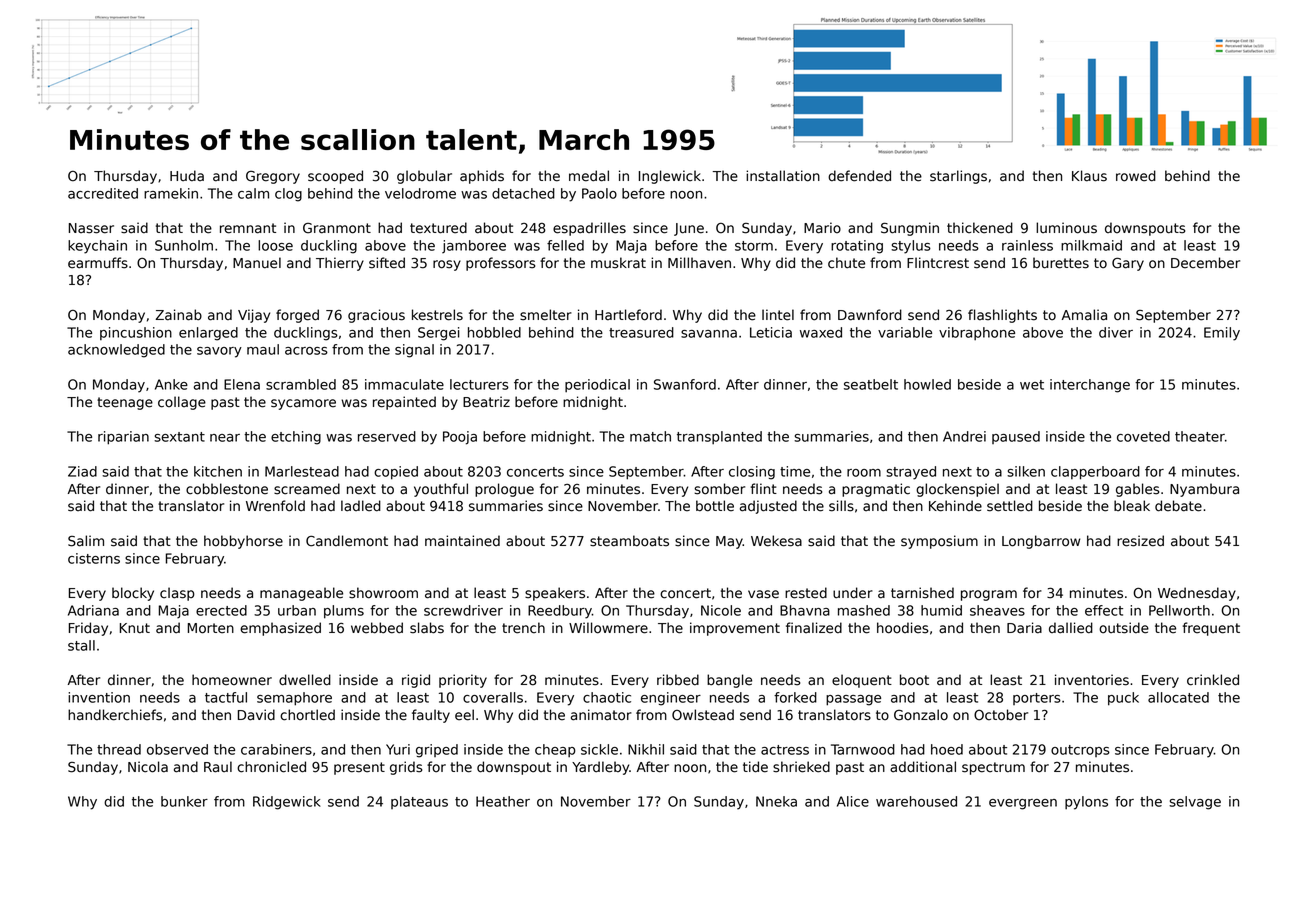 This screenshot has width=1308, height=924. I want to click on scooped, so click(335, 177).
